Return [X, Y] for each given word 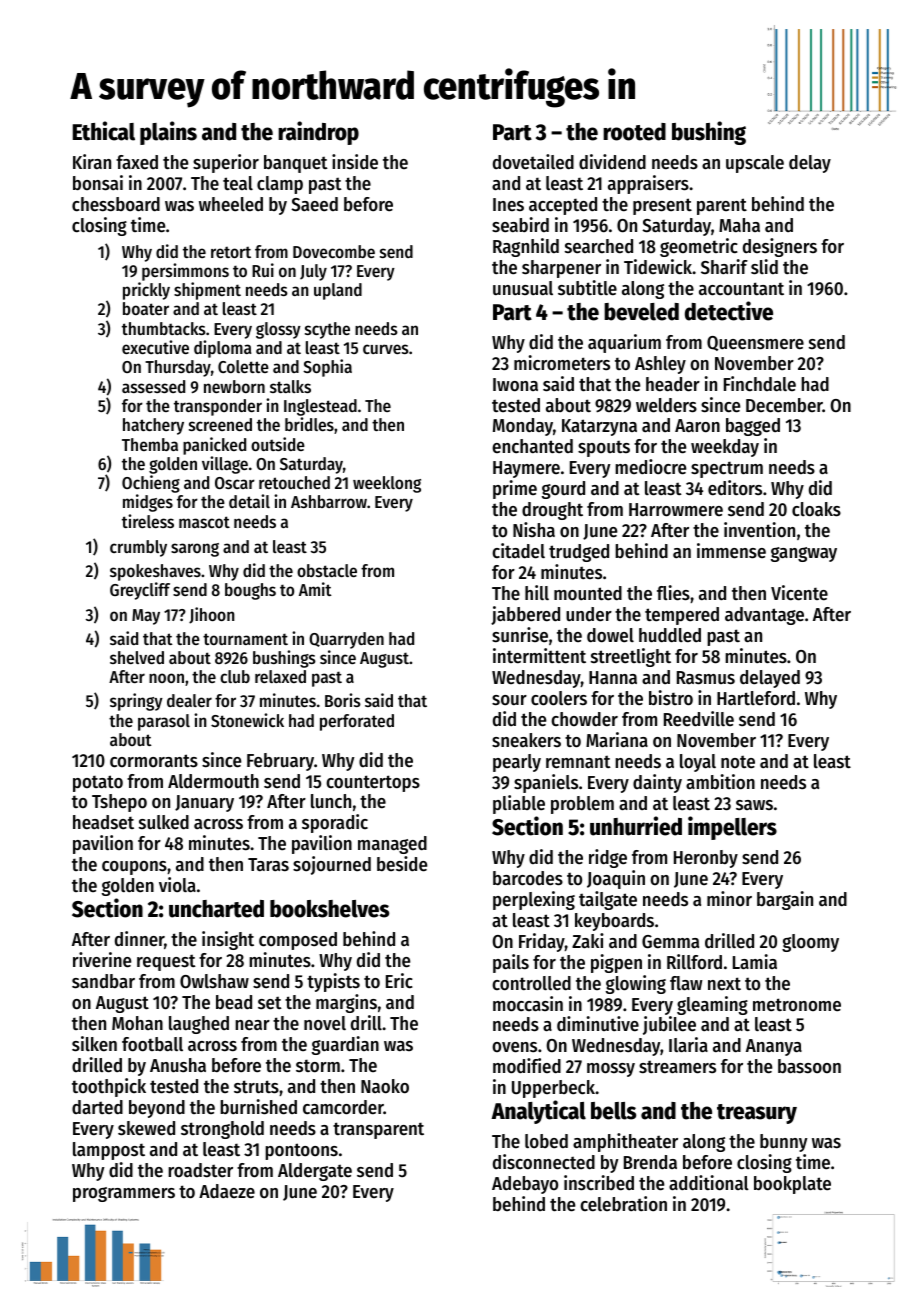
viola [177, 885]
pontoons [301, 1151]
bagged [753, 427]
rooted [634, 132]
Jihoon [212, 615]
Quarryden [346, 640]
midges [148, 503]
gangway [804, 554]
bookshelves [329, 909]
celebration [623, 1204]
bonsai [98, 183]
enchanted [532, 446]
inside [355, 162]
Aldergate [315, 1172]
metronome [797, 1005]
